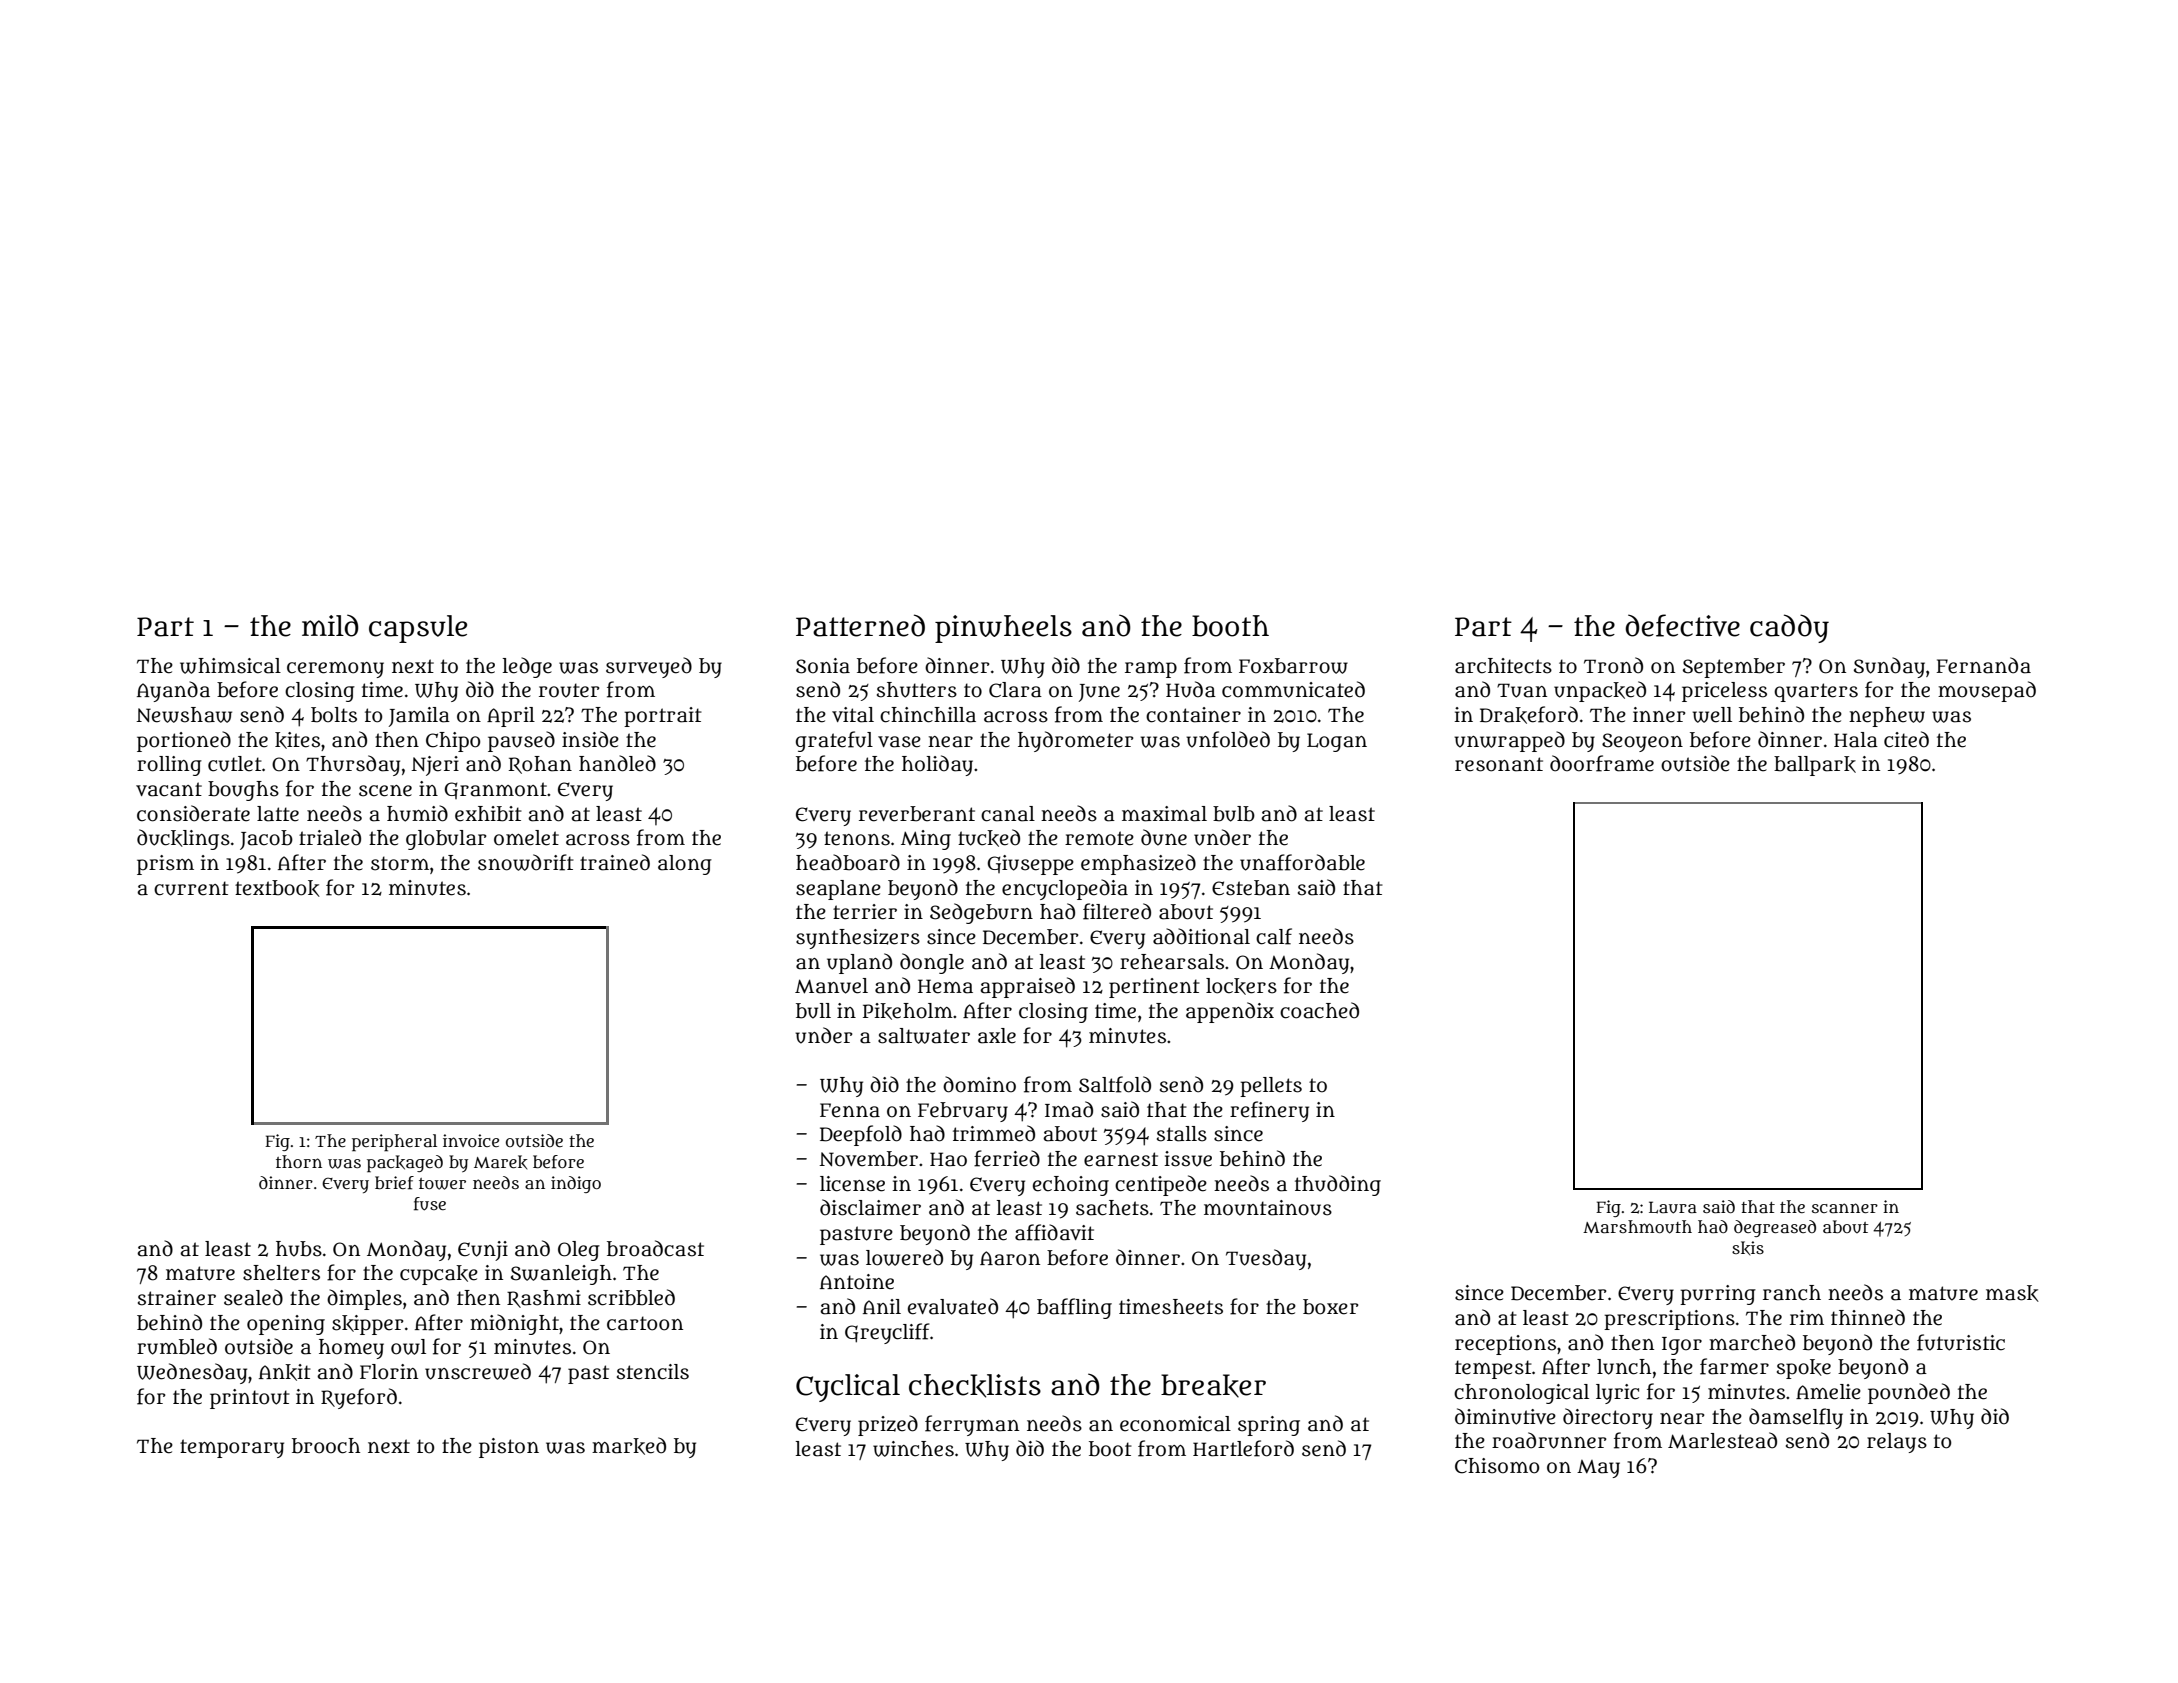 This screenshot has height=1683, width=2178. Describe the element at coordinates (173, 691) in the screenshot. I see `Ayanda` at that location.
